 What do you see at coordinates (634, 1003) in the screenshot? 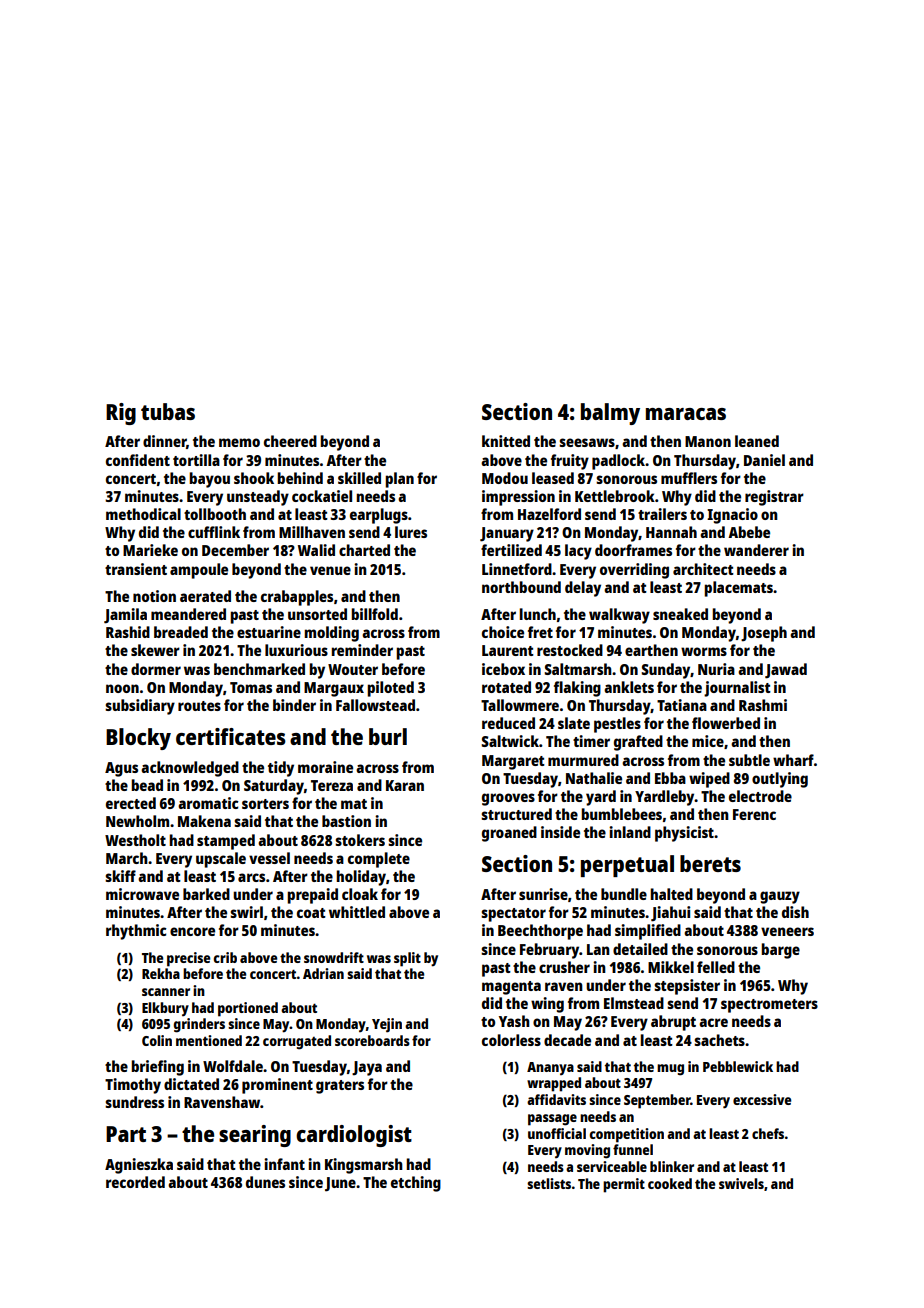
I see `Elmstead` at bounding box center [634, 1003].
